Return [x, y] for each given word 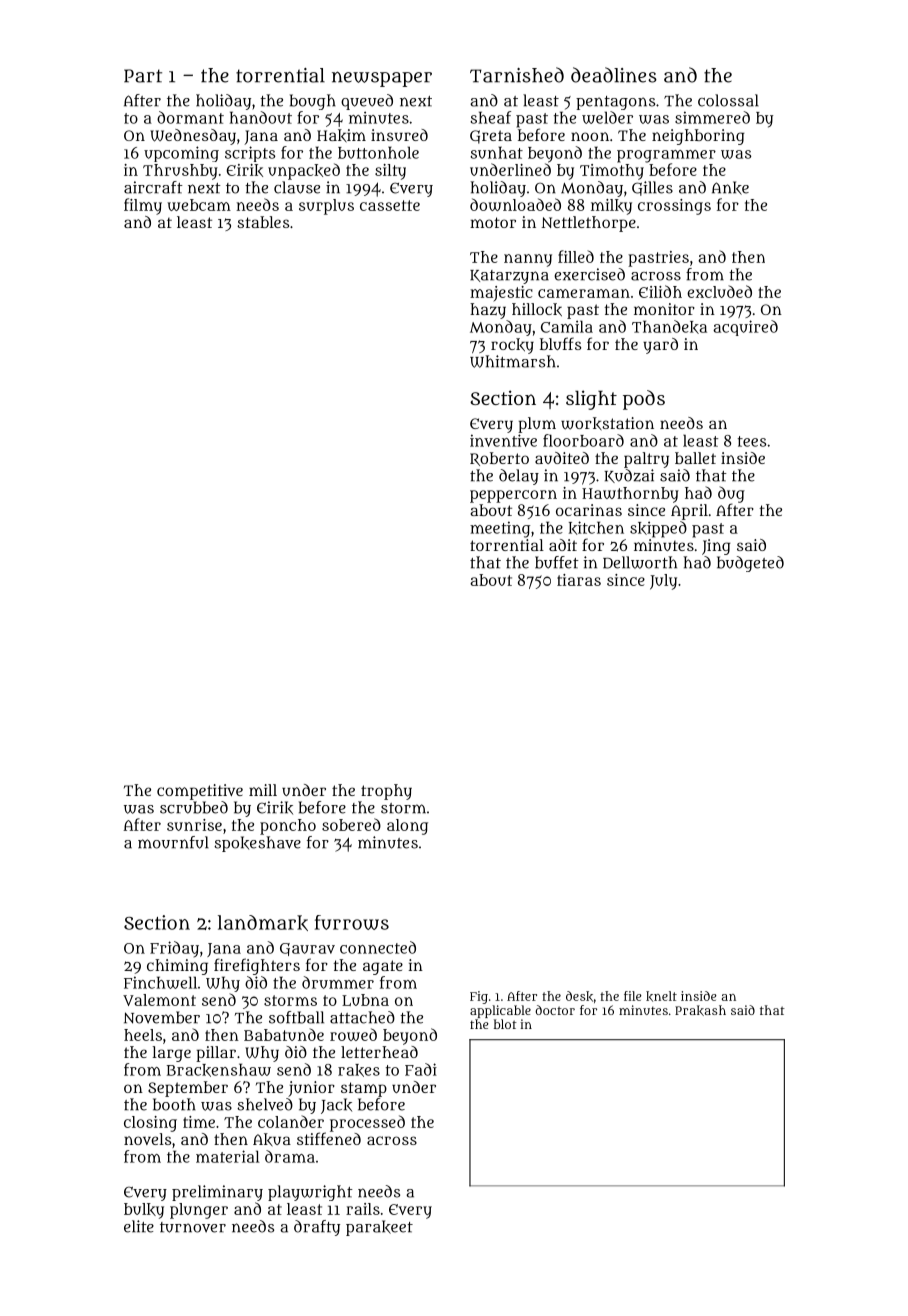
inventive [503, 440]
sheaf [490, 117]
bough [313, 102]
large [172, 1054]
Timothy [612, 172]
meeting [500, 529]
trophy [386, 792]
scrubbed [194, 807]
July [663, 582]
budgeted [750, 564]
